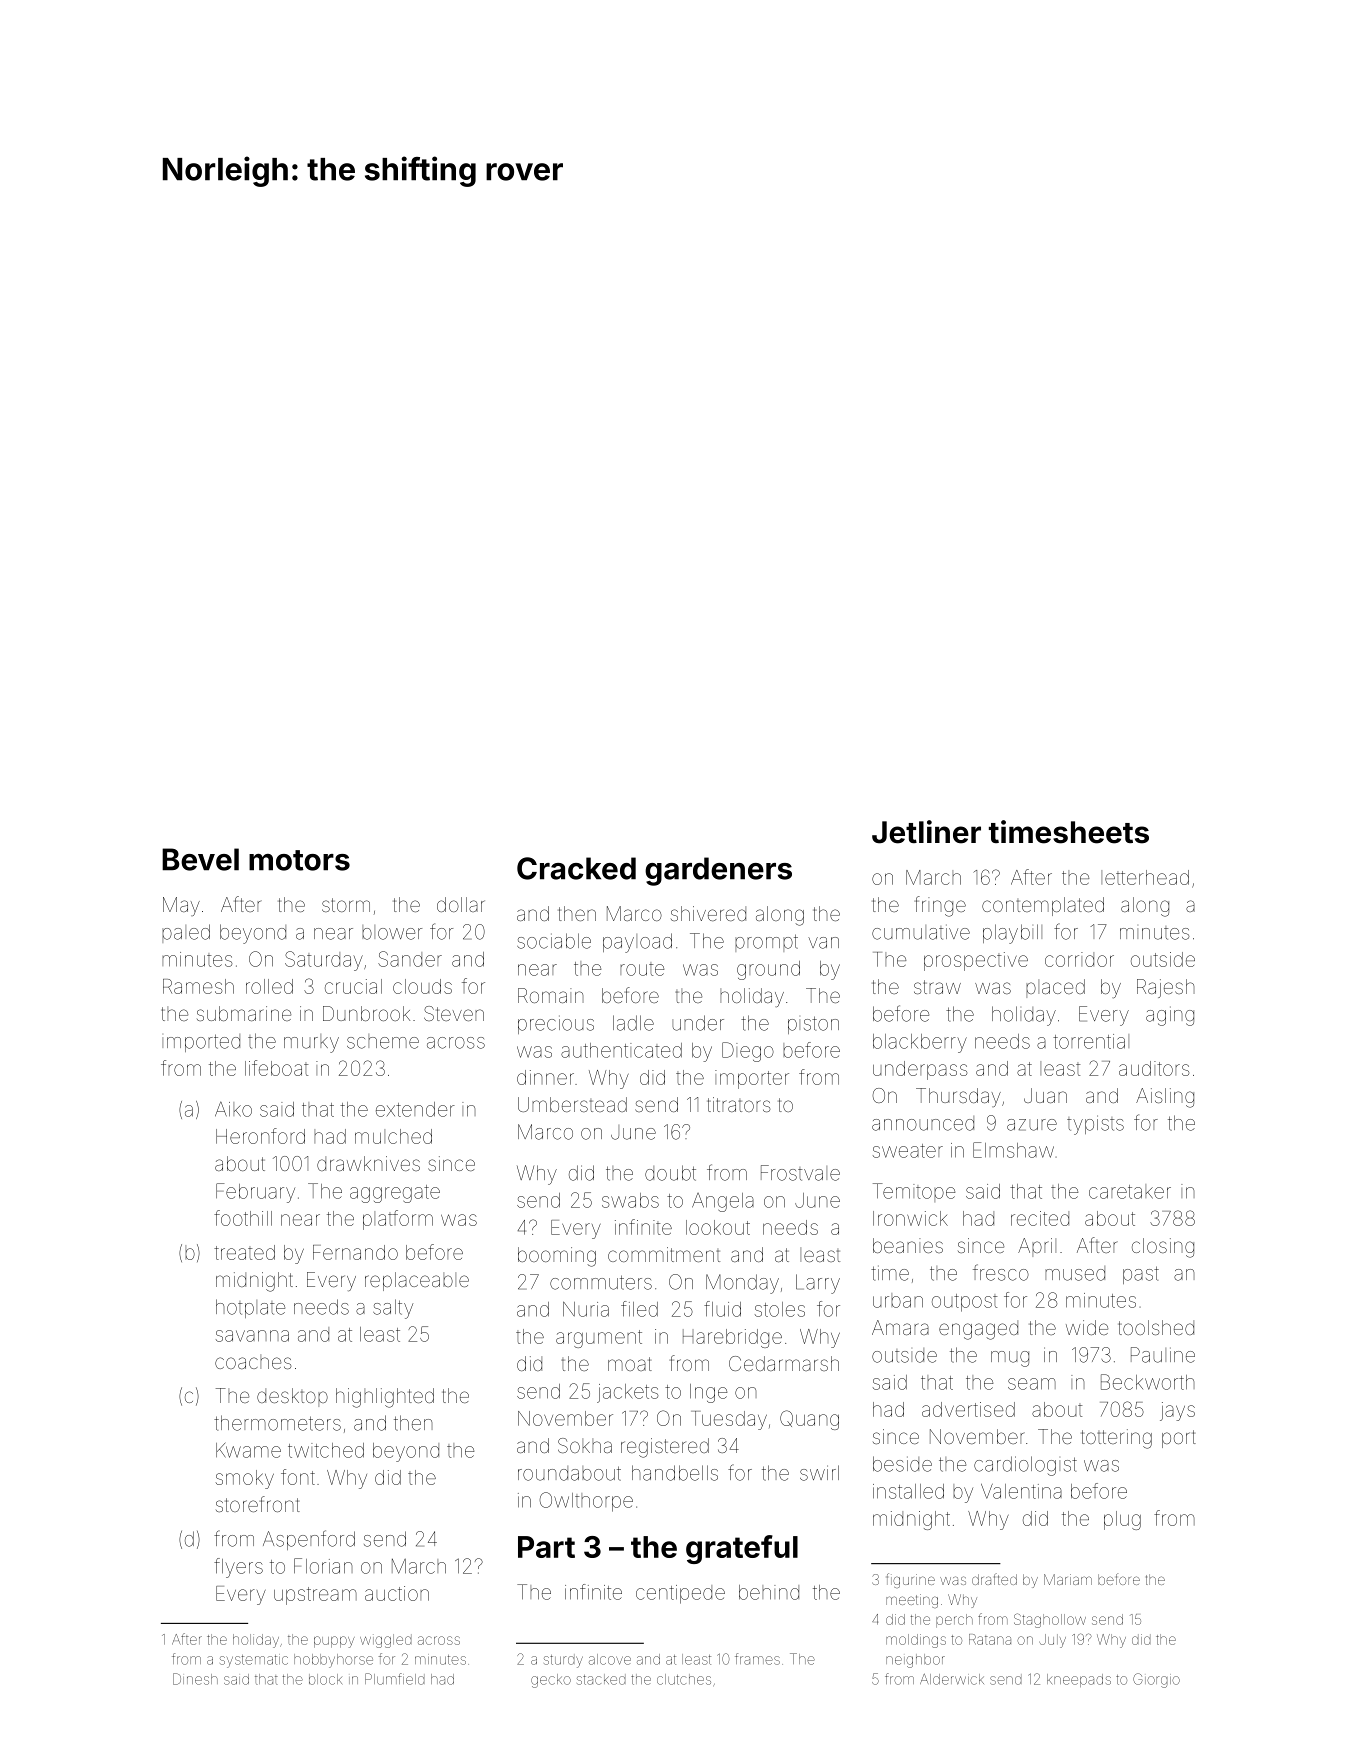 The width and height of the image is (1357, 1756). I want to click on flyers, so click(238, 1568).
